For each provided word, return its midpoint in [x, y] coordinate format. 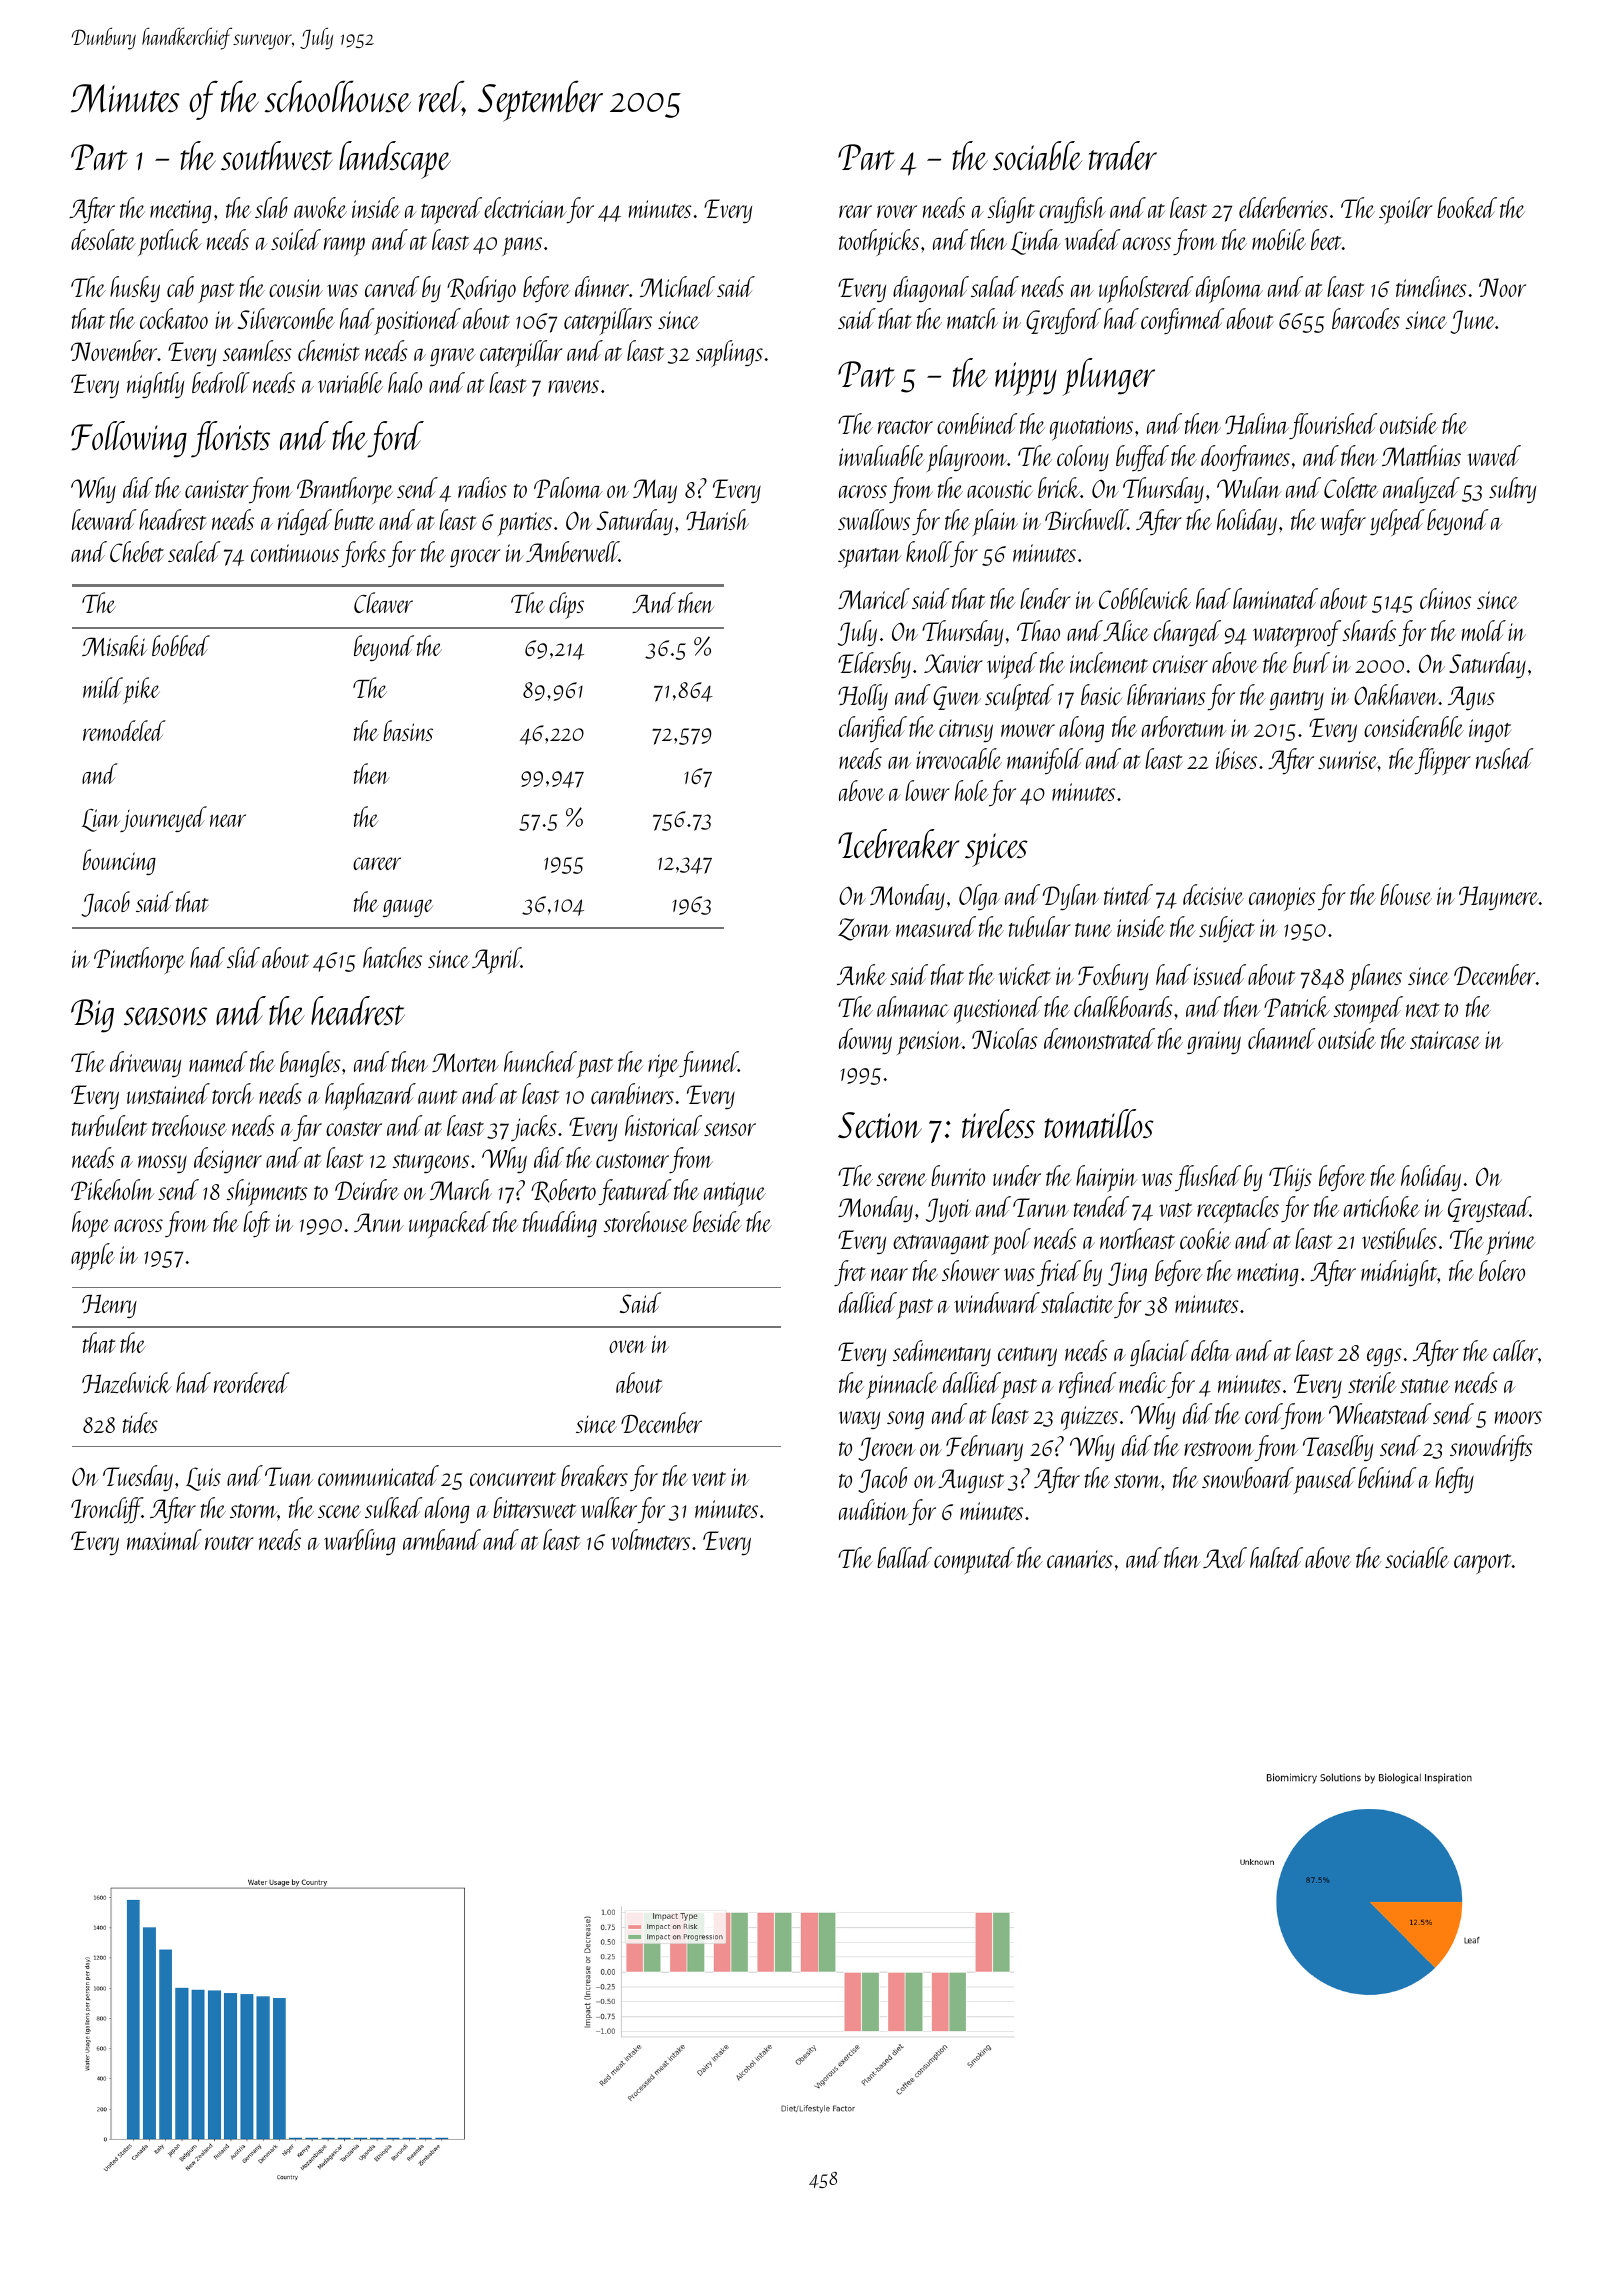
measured [936, 926]
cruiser [1180, 664]
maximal [164, 1539]
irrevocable [959, 758]
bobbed [181, 645]
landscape [395, 160]
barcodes [1366, 318]
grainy [1214, 1042]
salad [995, 286]
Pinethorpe [139, 960]
